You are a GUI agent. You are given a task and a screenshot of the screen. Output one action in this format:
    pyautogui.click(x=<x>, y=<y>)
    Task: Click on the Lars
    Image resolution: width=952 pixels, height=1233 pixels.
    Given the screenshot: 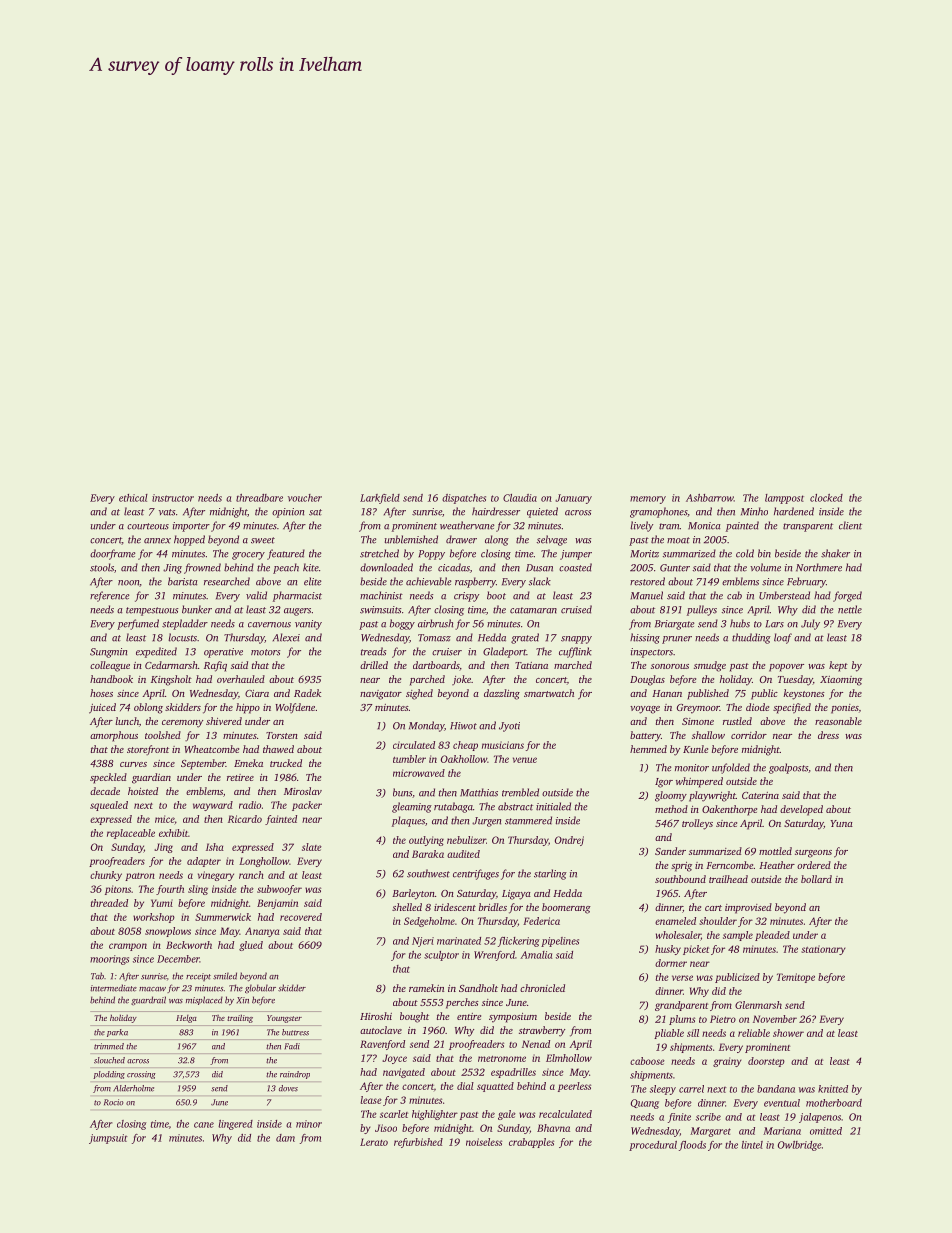 What is the action you would take?
    pyautogui.click(x=775, y=624)
